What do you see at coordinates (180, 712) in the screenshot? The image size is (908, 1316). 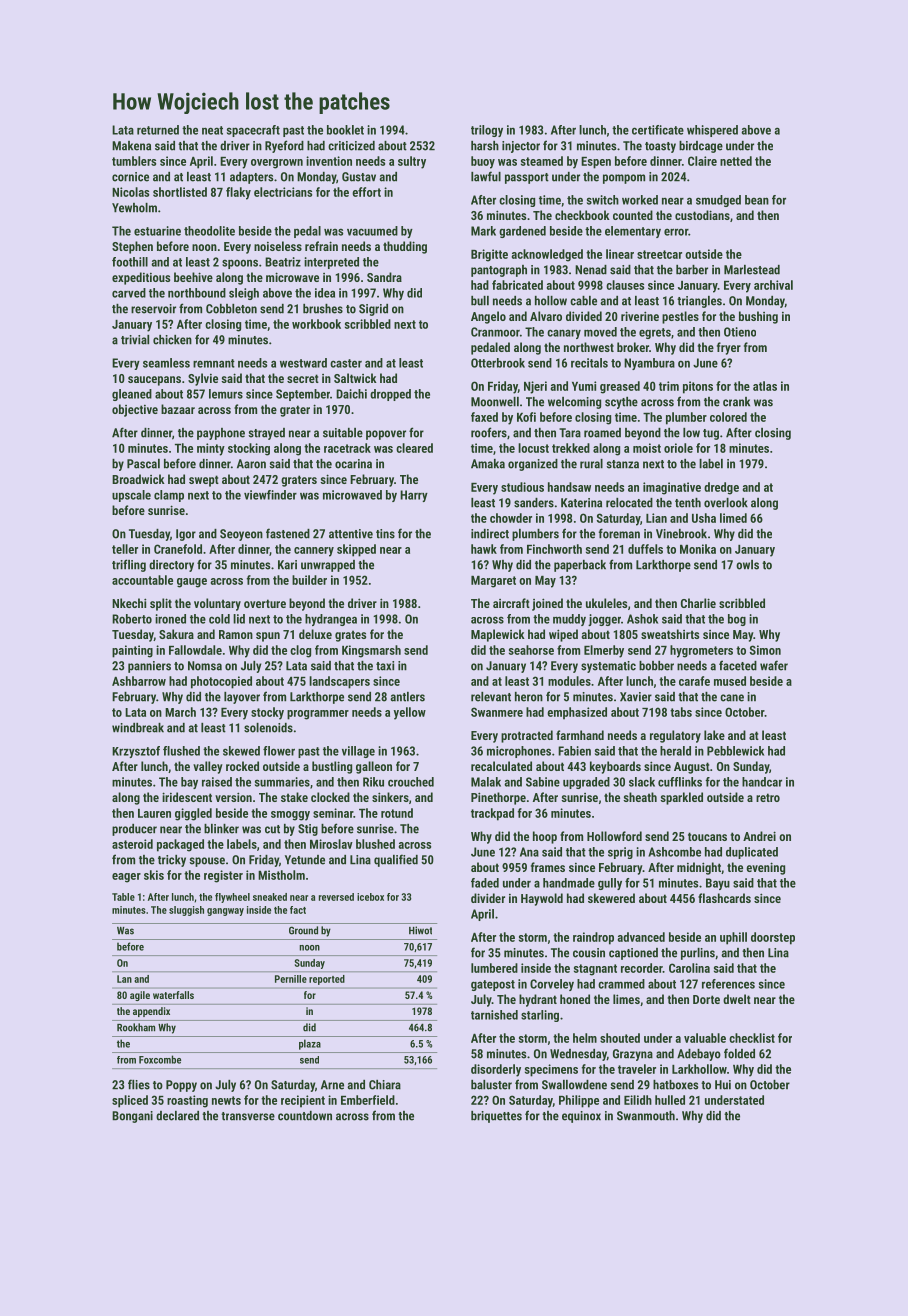 I see `March` at bounding box center [180, 712].
